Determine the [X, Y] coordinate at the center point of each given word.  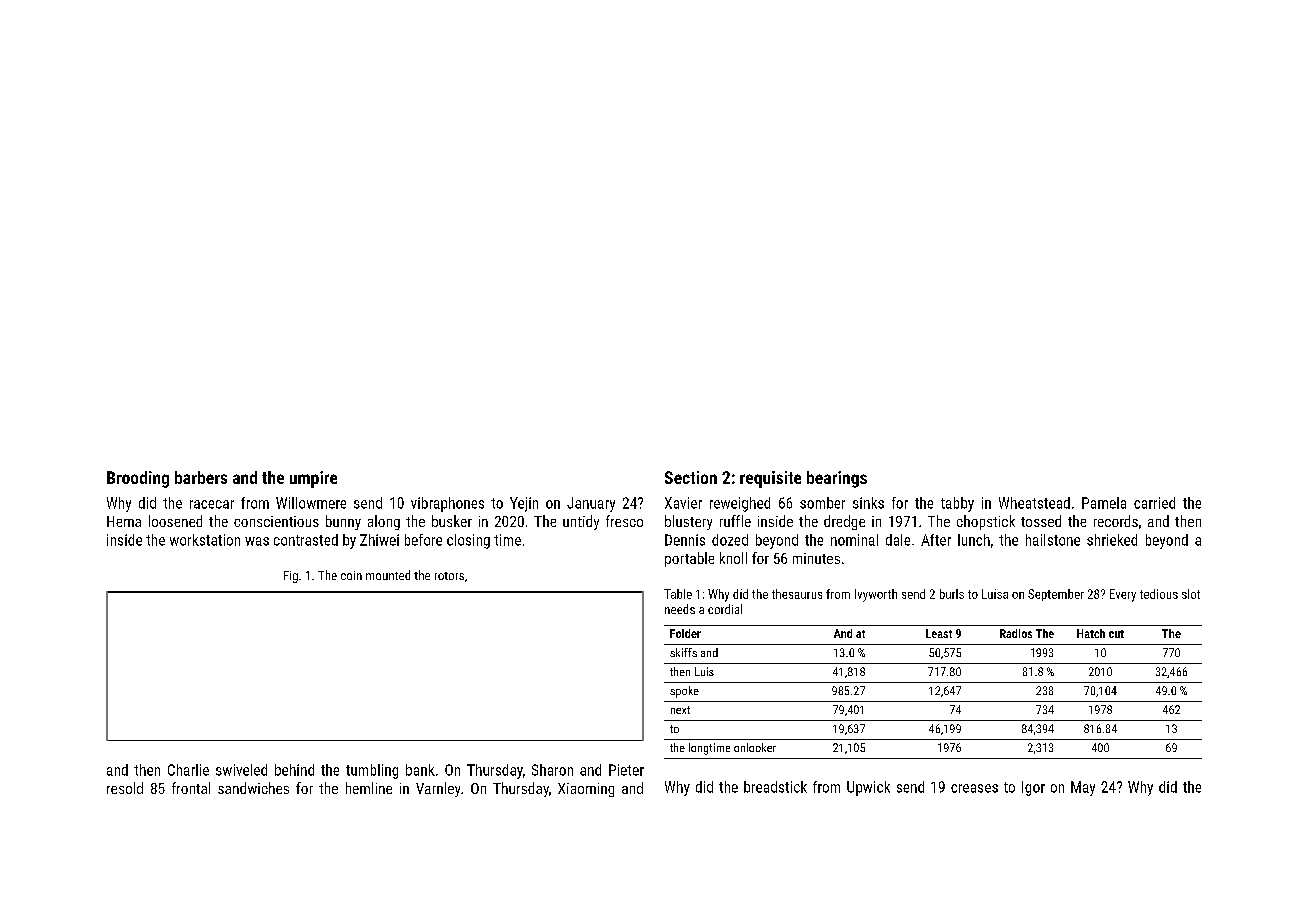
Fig [291, 577]
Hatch [1091, 633]
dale [898, 540]
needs [680, 609]
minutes [816, 558]
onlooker [755, 747]
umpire [313, 479]
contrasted [306, 540]
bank [420, 770]
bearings [837, 479]
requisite [770, 479]
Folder [685, 633]
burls [952, 594]
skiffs [683, 652]
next [680, 710]
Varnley [438, 789]
